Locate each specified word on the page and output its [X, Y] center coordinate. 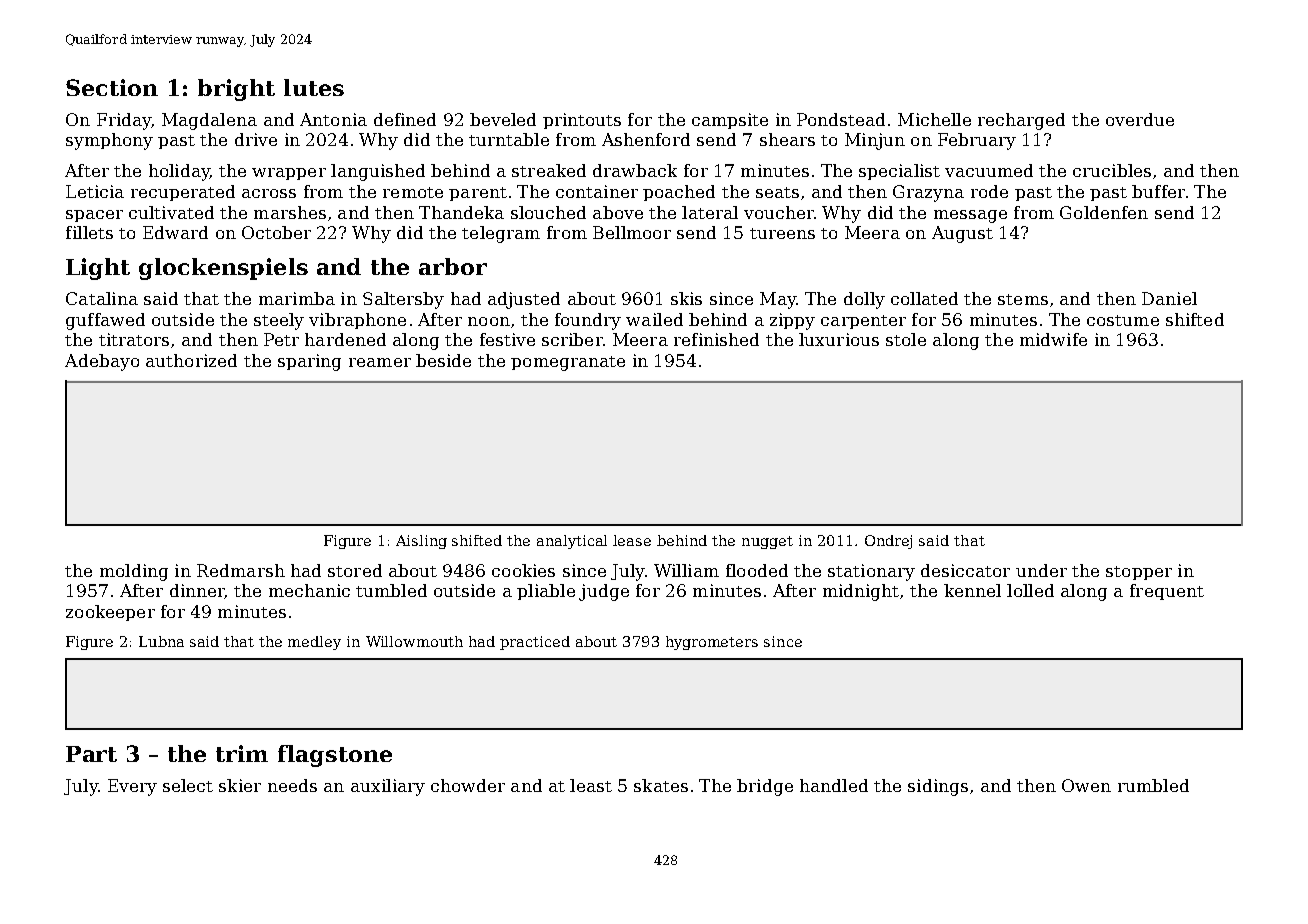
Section [112, 87]
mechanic [309, 590]
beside [443, 360]
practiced [535, 643]
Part [91, 754]
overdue [1140, 119]
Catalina [102, 298]
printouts [582, 121]
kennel [972, 590]
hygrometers [712, 643]
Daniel [1169, 298]
